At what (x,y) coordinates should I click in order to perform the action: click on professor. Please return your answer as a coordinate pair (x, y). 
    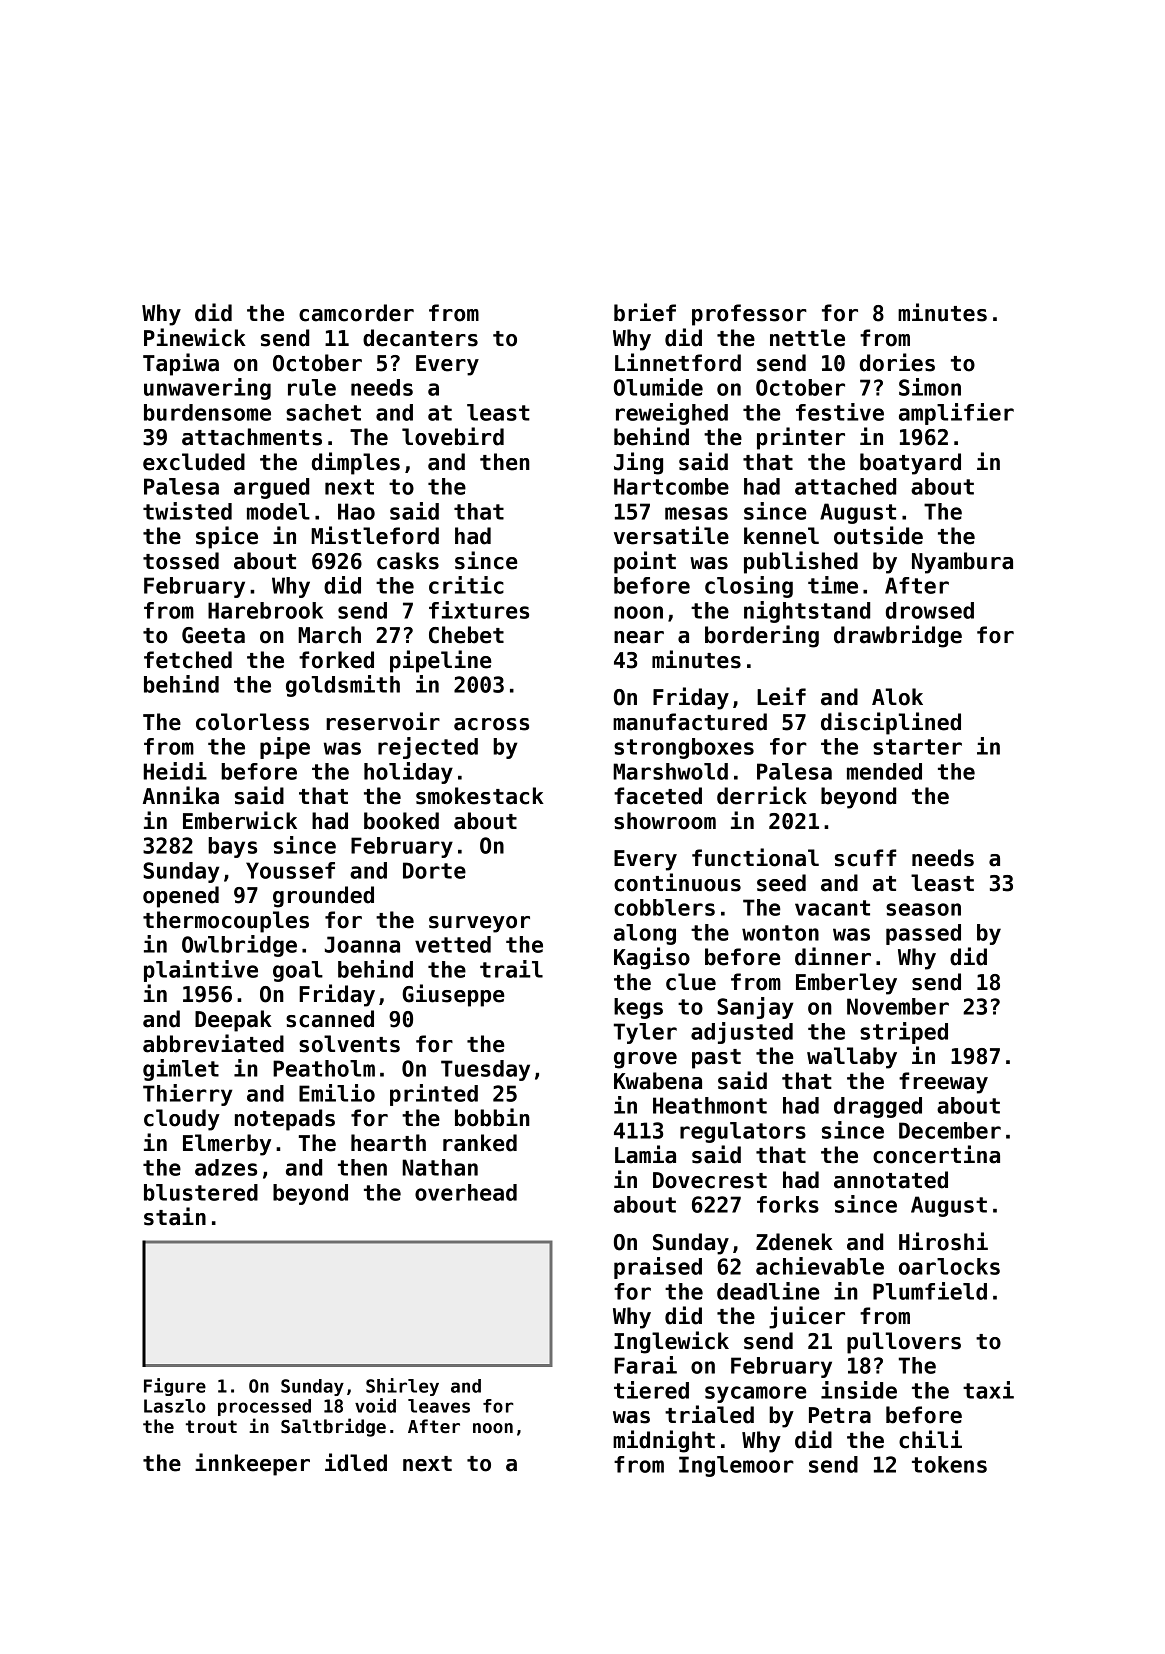
    Looking at the image, I should click on (749, 315).
